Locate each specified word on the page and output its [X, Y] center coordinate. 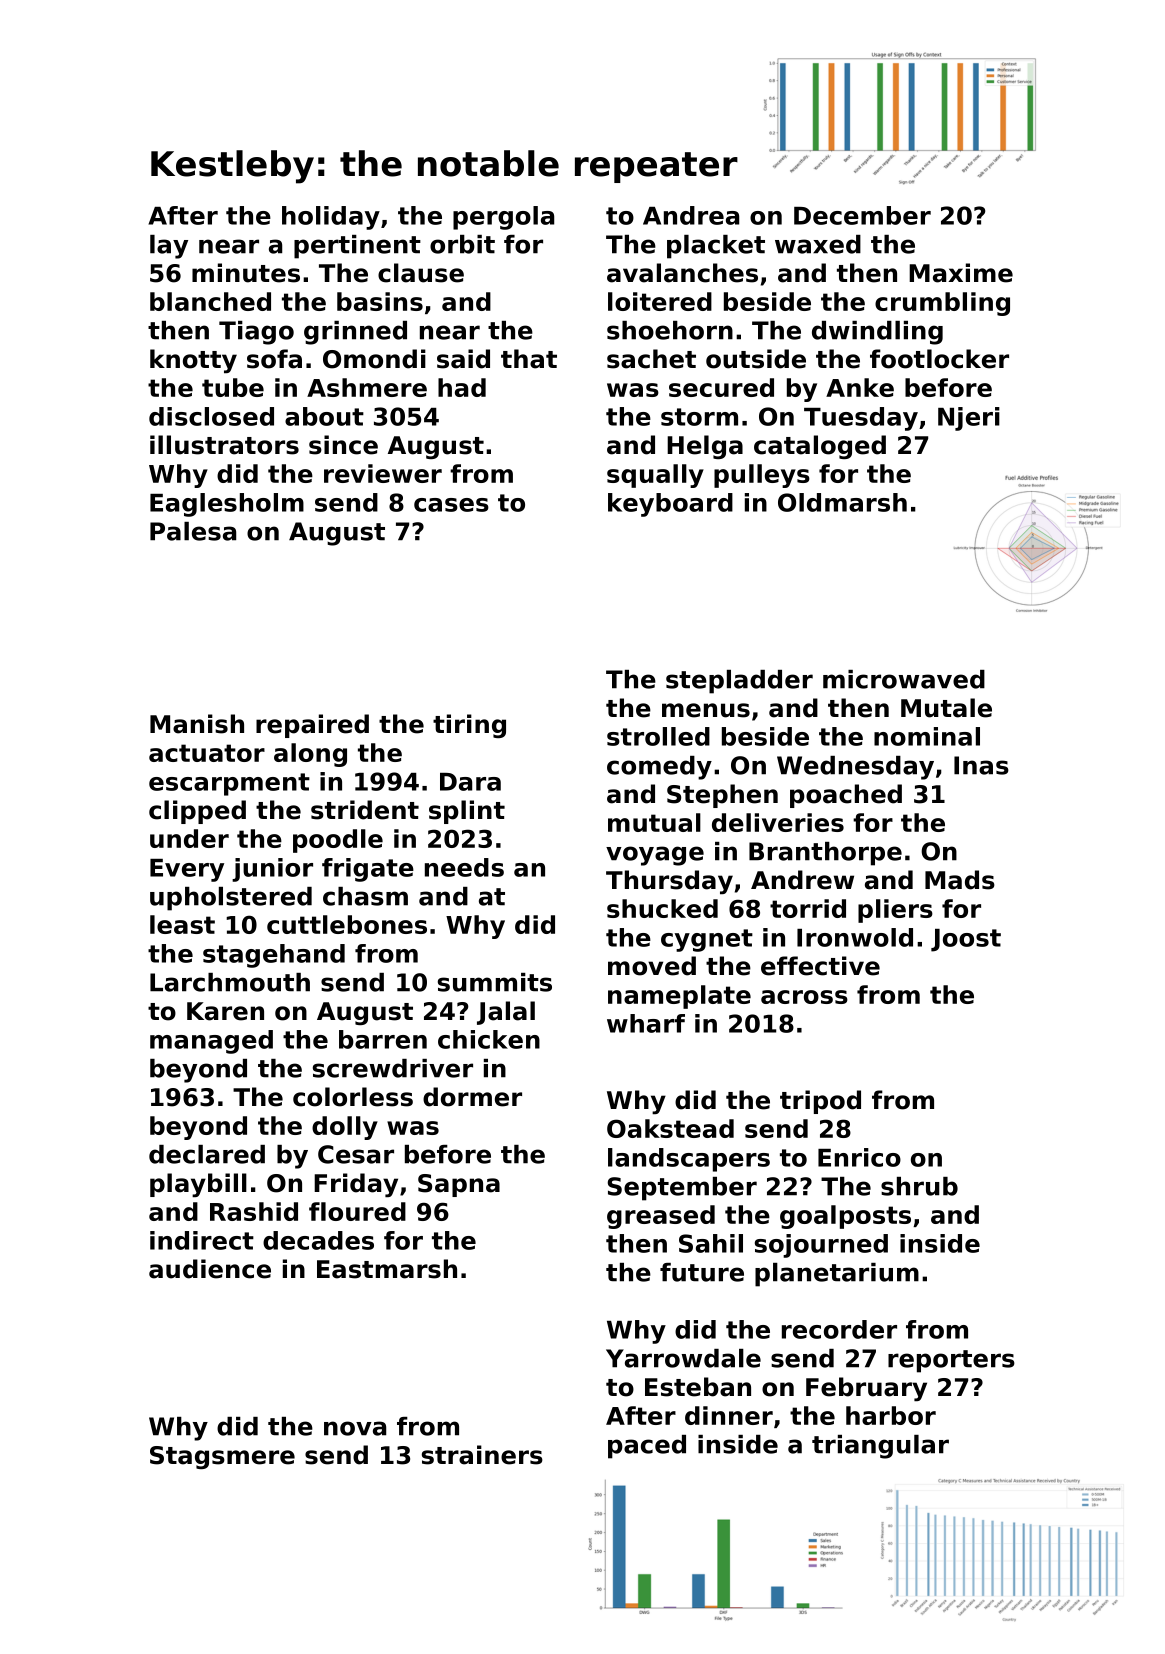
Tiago [256, 333]
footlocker [939, 359]
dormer [472, 1097]
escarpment [229, 784]
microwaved [904, 679]
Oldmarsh [842, 502]
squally [655, 476]
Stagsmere [222, 1457]
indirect [202, 1240]
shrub [919, 1186]
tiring [469, 726]
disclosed [211, 416]
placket [716, 247]
